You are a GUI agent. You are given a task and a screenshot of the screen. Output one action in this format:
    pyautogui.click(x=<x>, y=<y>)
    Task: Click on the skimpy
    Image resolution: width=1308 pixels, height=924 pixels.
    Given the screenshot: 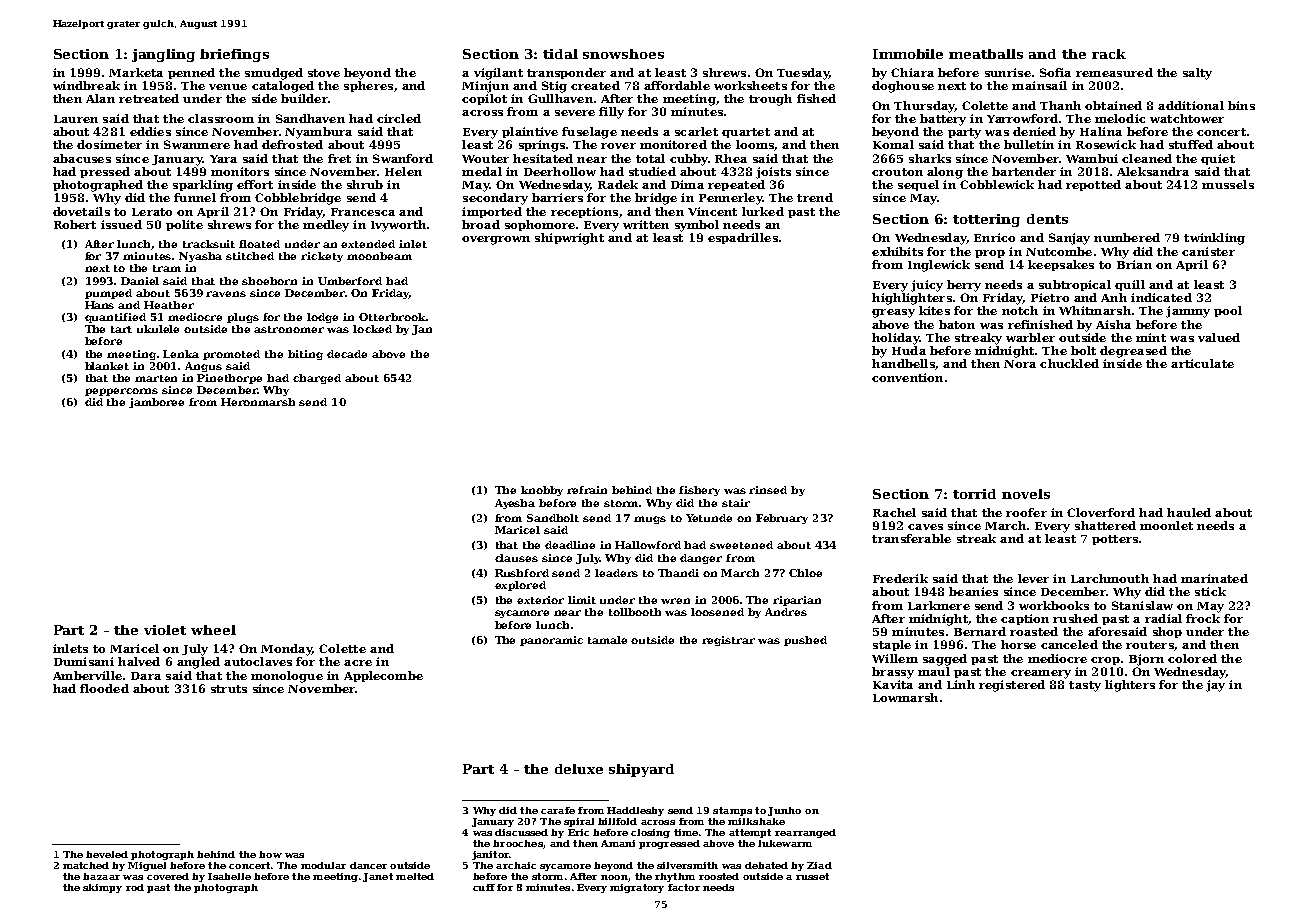 What is the action you would take?
    pyautogui.click(x=102, y=888)
